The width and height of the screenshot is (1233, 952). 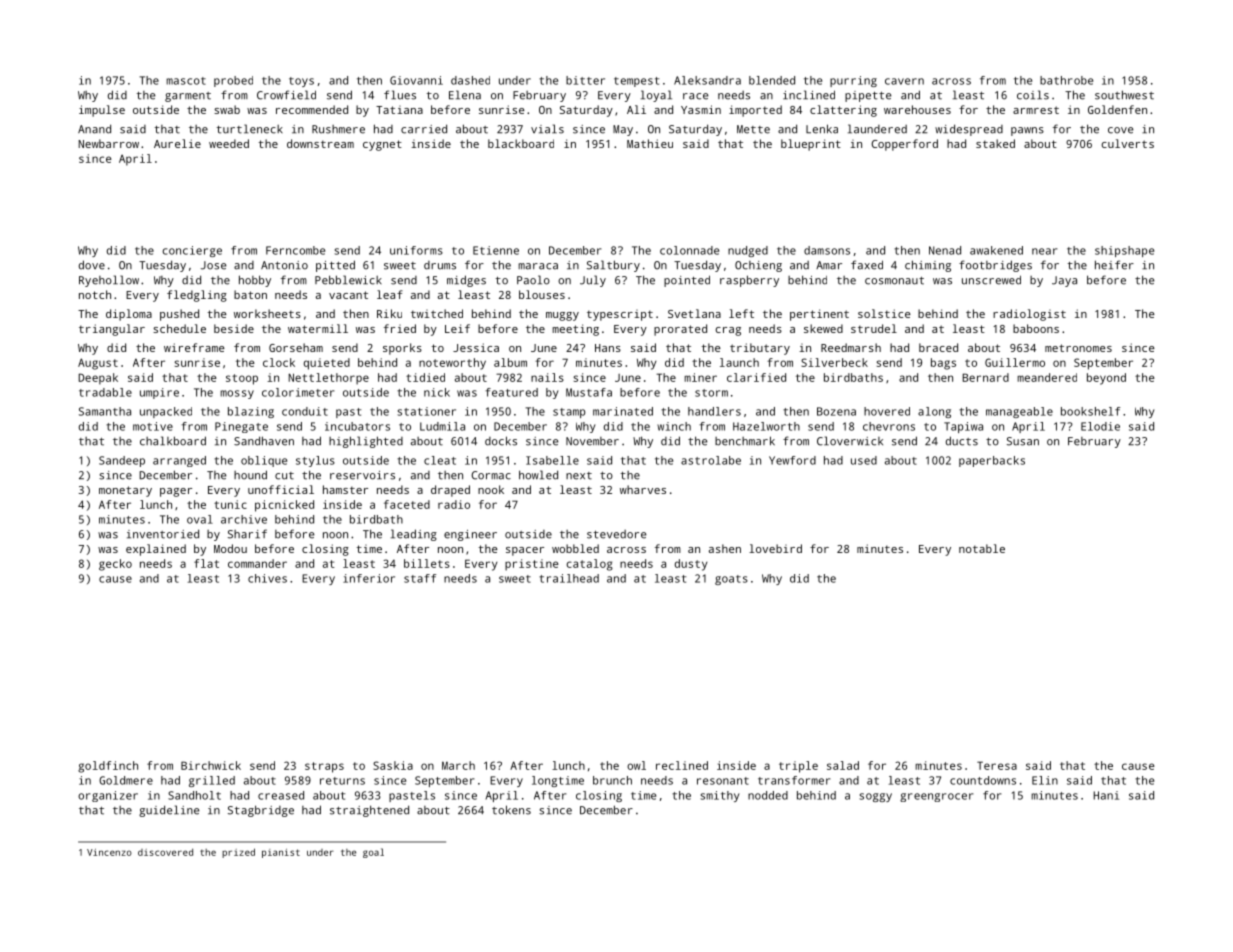 I want to click on warehouses, so click(x=917, y=109).
